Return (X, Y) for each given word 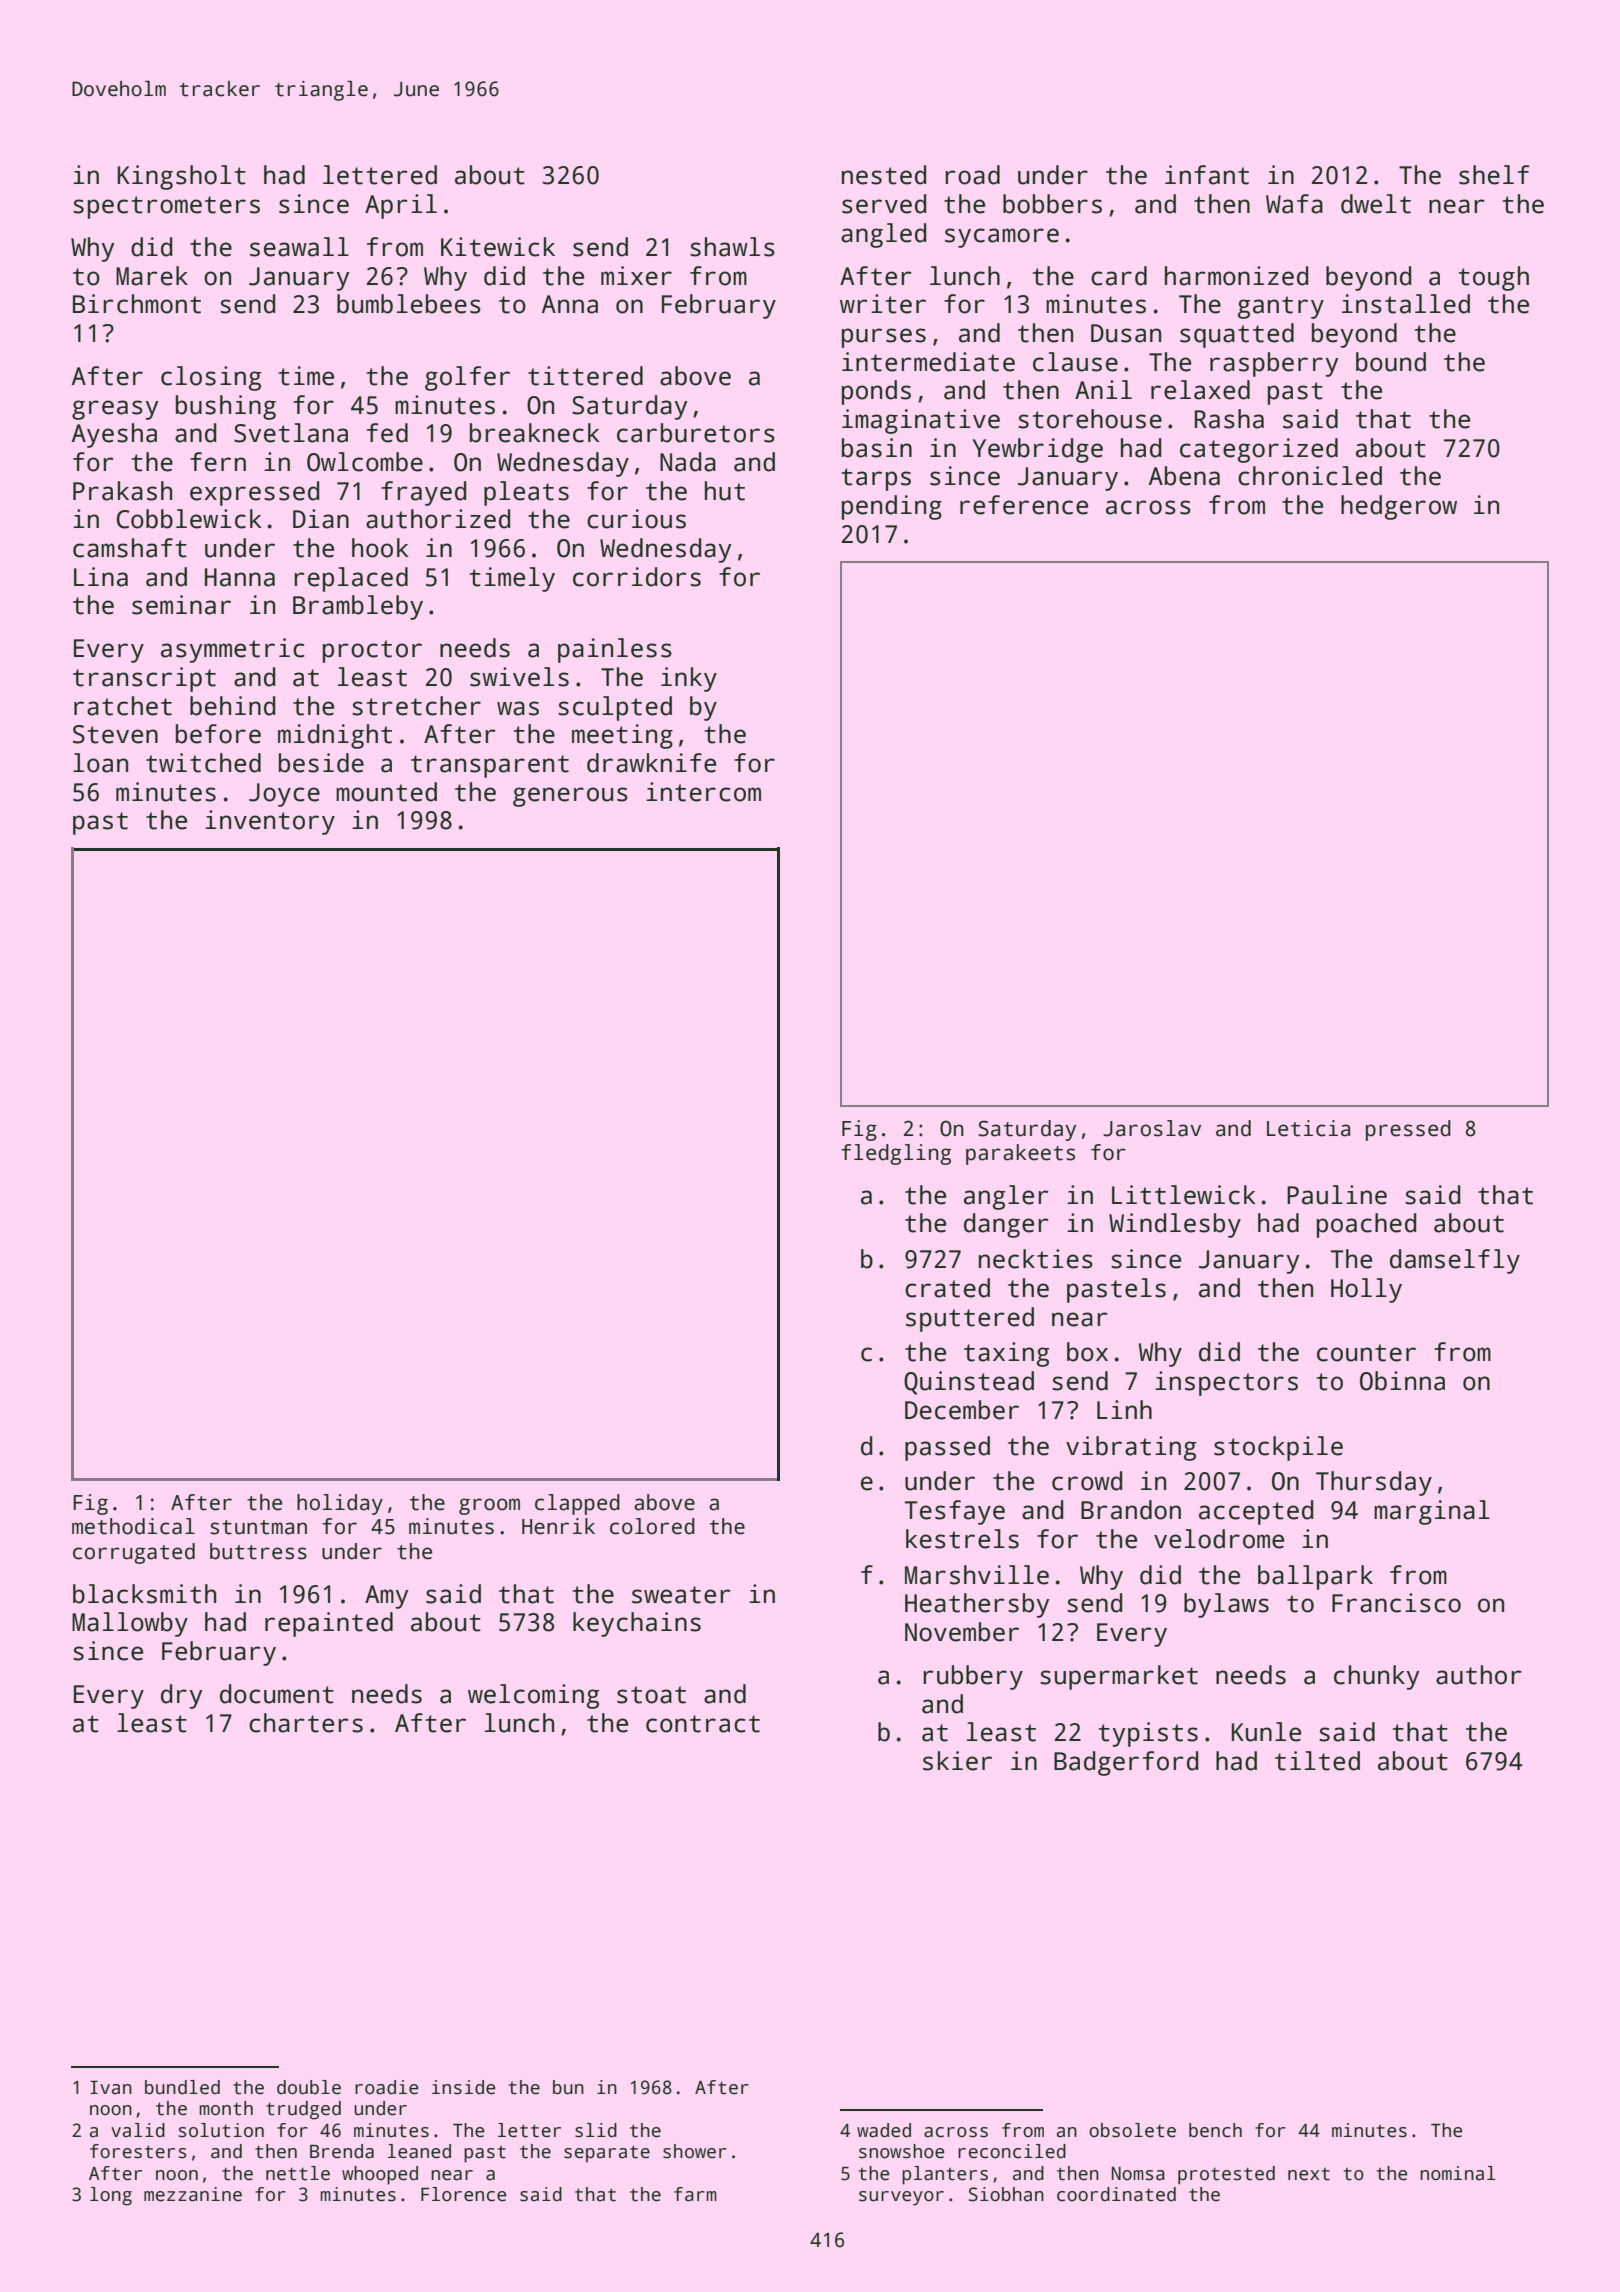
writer (883, 304)
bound (1391, 362)
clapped (577, 1504)
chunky (1376, 1677)
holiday (340, 1504)
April (401, 206)
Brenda (342, 2151)
